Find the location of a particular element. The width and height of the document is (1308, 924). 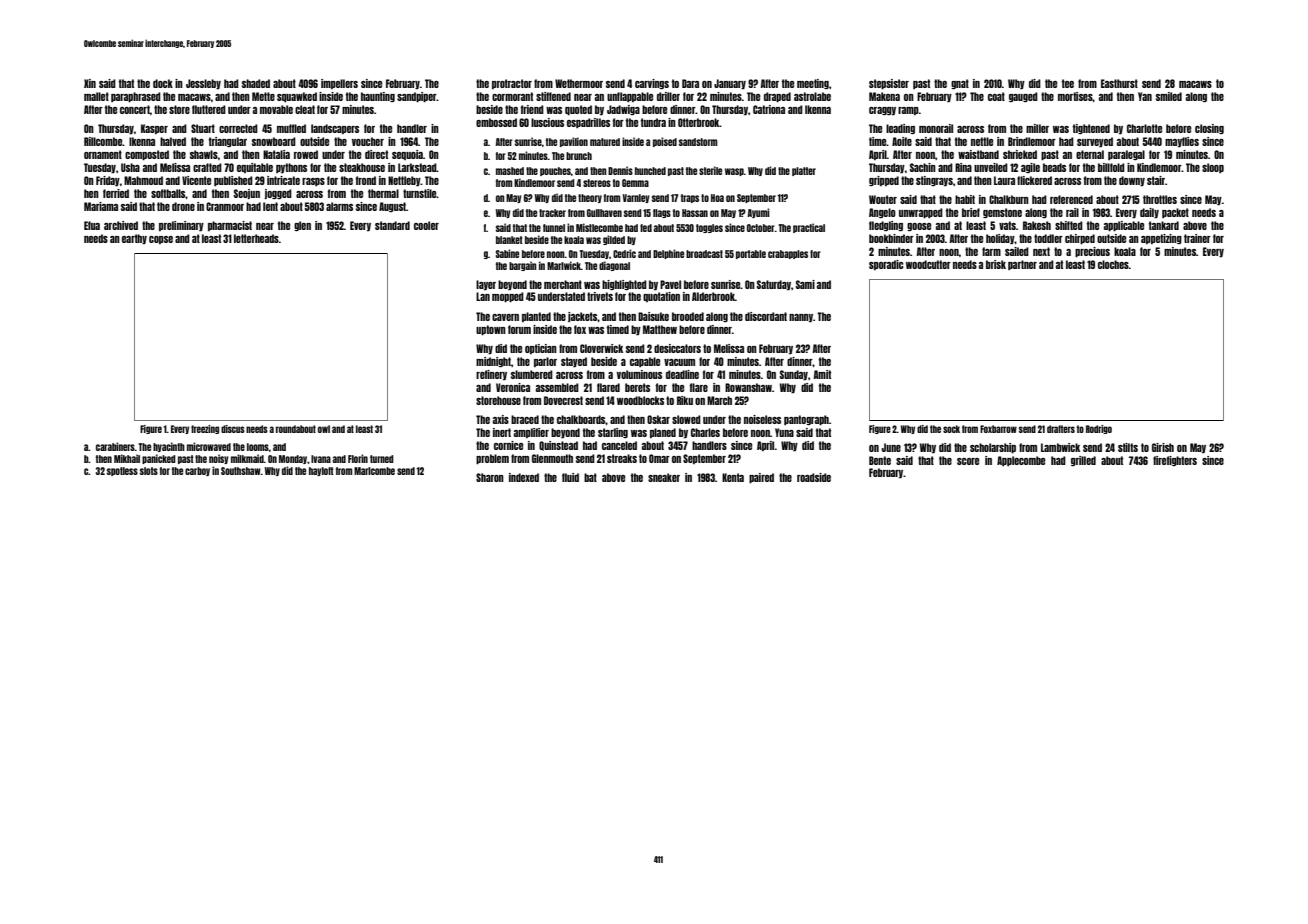

sloop is located at coordinates (1213, 168).
